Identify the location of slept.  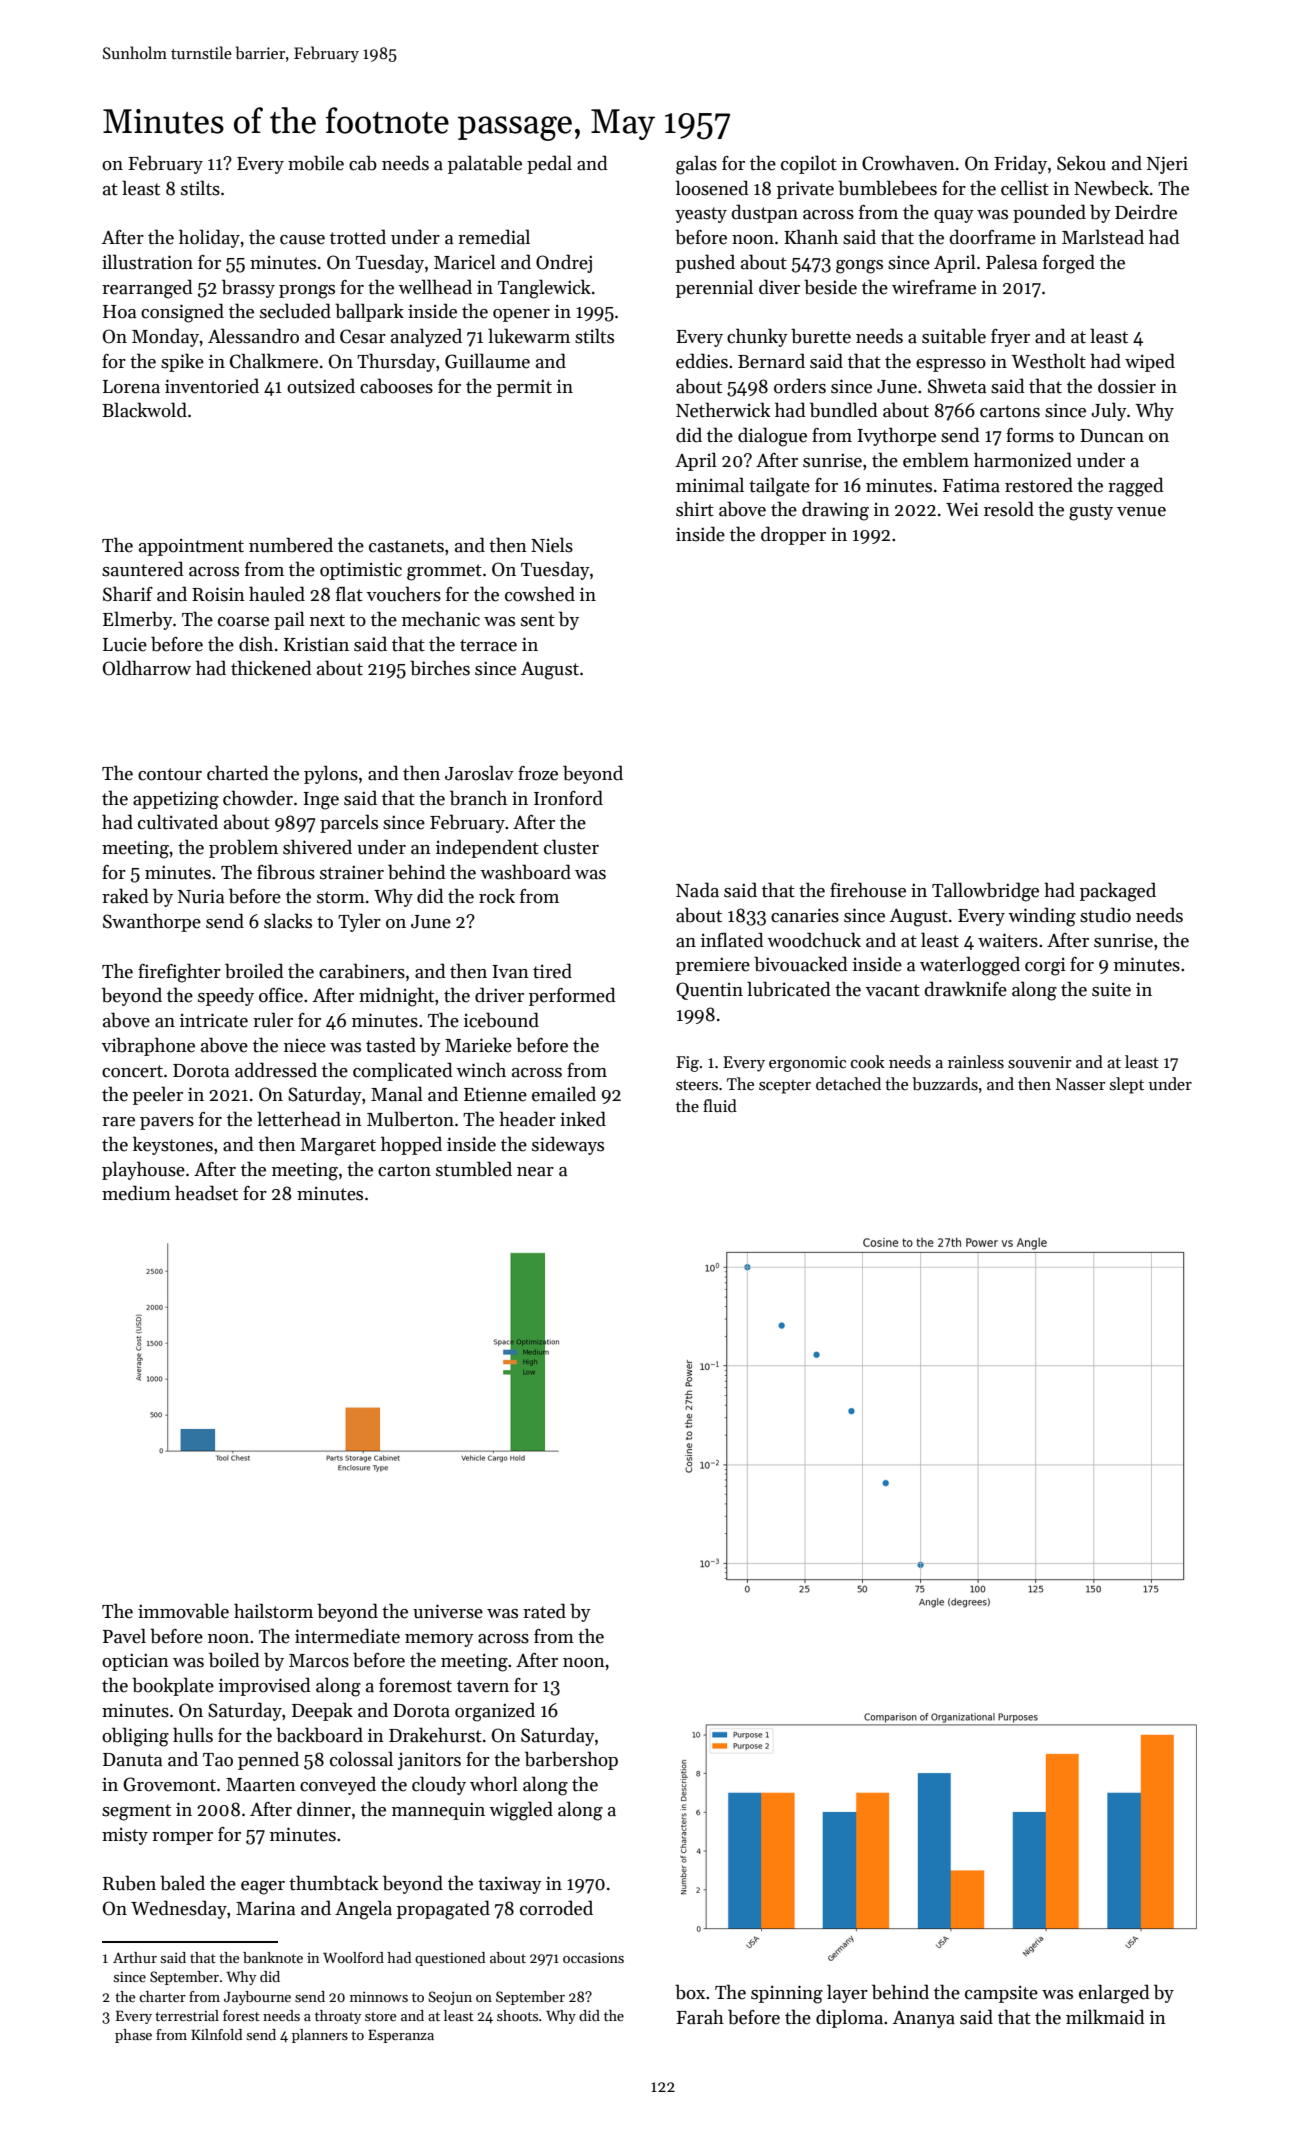
(1127, 1085).
